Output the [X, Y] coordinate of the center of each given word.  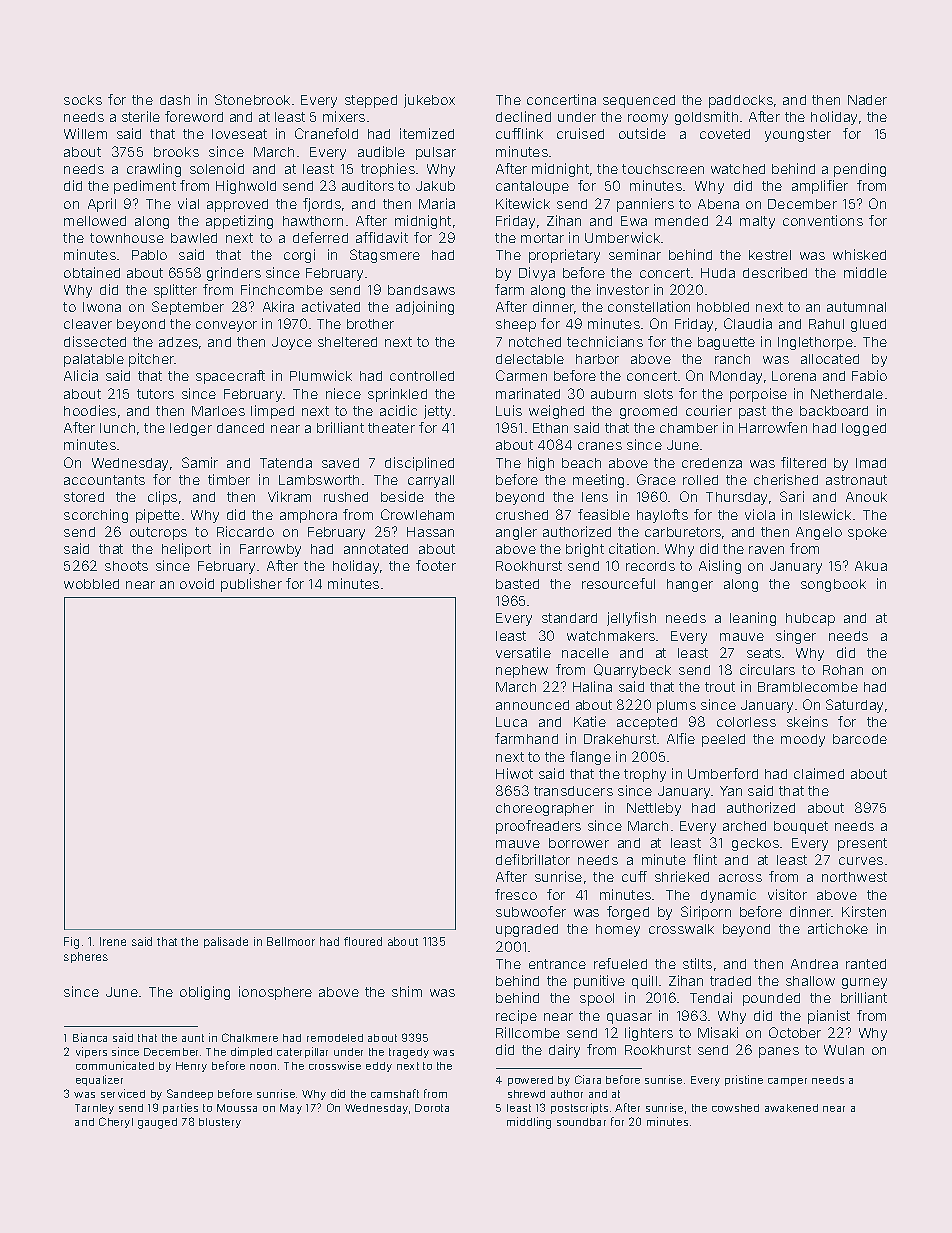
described [775, 272]
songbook [833, 585]
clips [162, 498]
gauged [157, 1123]
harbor [597, 359]
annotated [376, 549]
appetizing [239, 222]
